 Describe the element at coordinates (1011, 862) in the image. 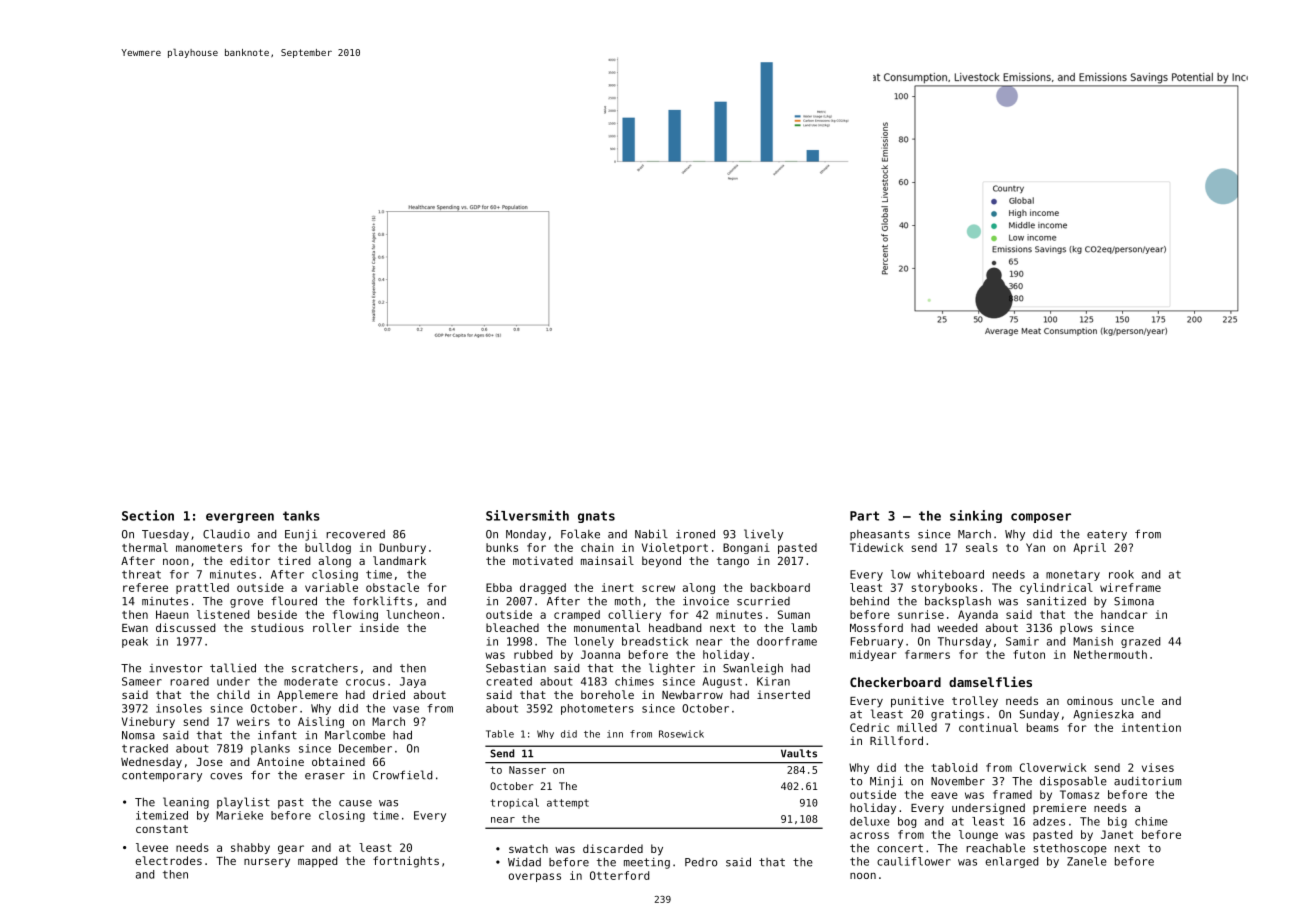

I see `enlarged` at that location.
